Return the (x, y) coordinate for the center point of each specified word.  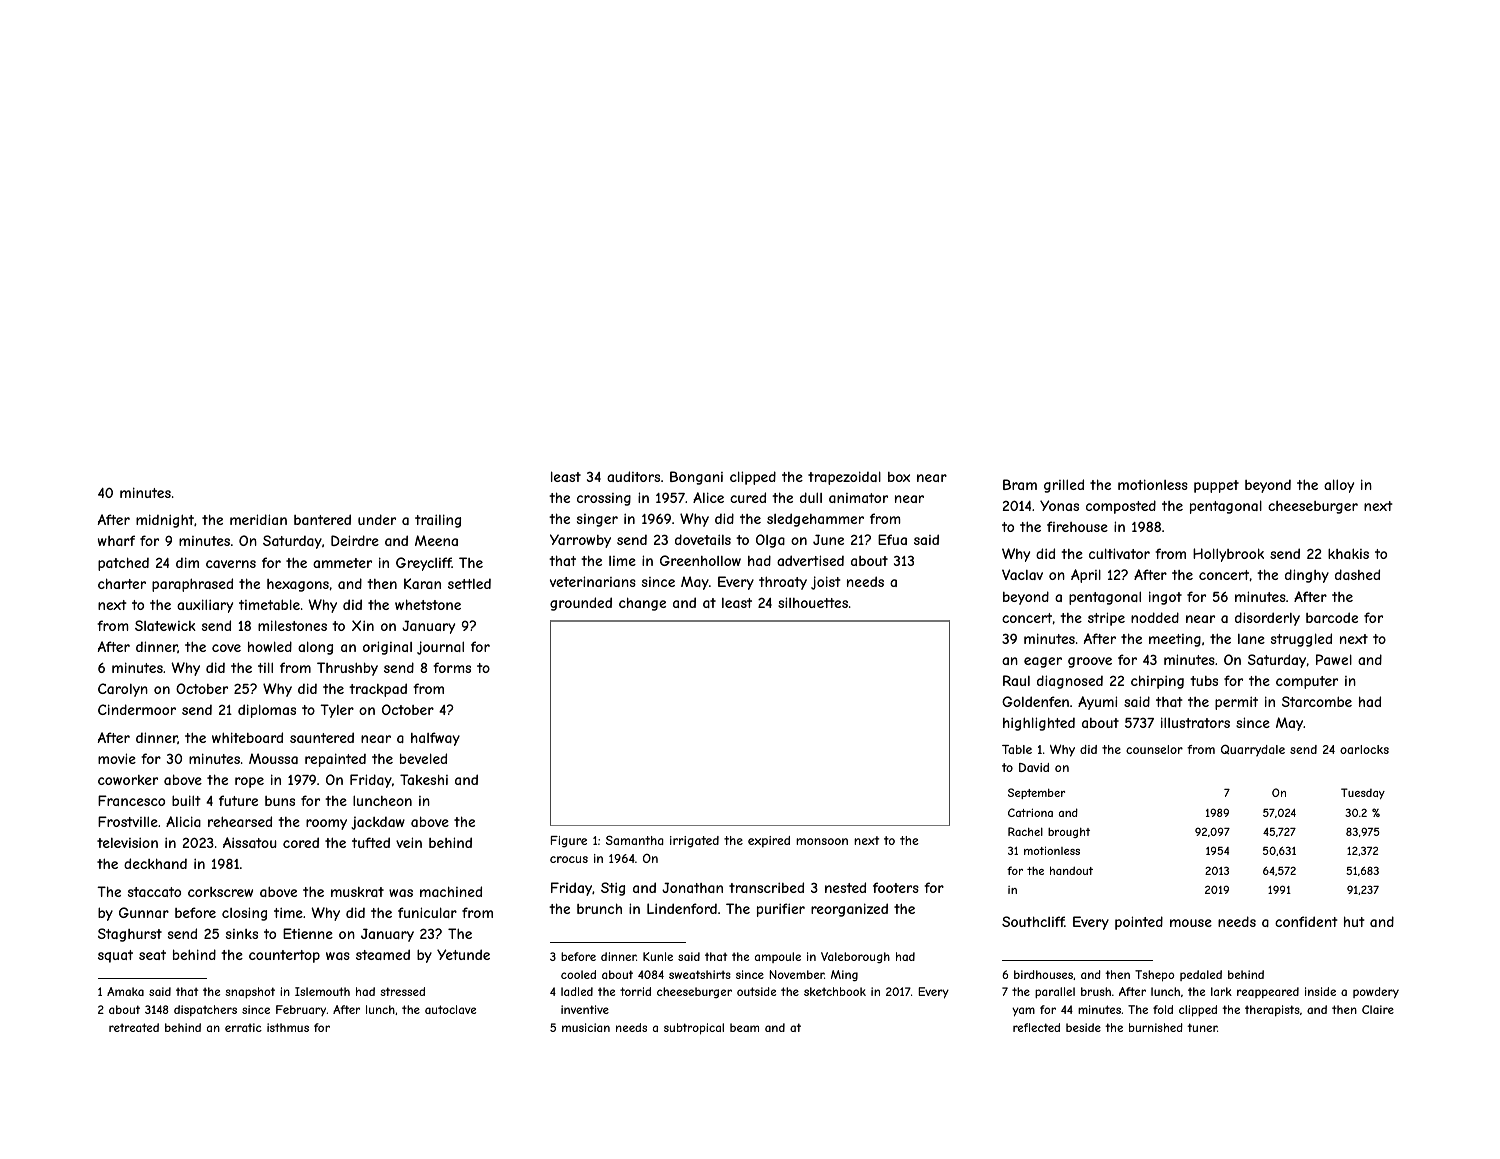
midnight (165, 521)
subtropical (694, 1029)
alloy (1339, 486)
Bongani (696, 478)
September (1036, 793)
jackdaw (378, 823)
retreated (134, 1027)
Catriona (1030, 812)
